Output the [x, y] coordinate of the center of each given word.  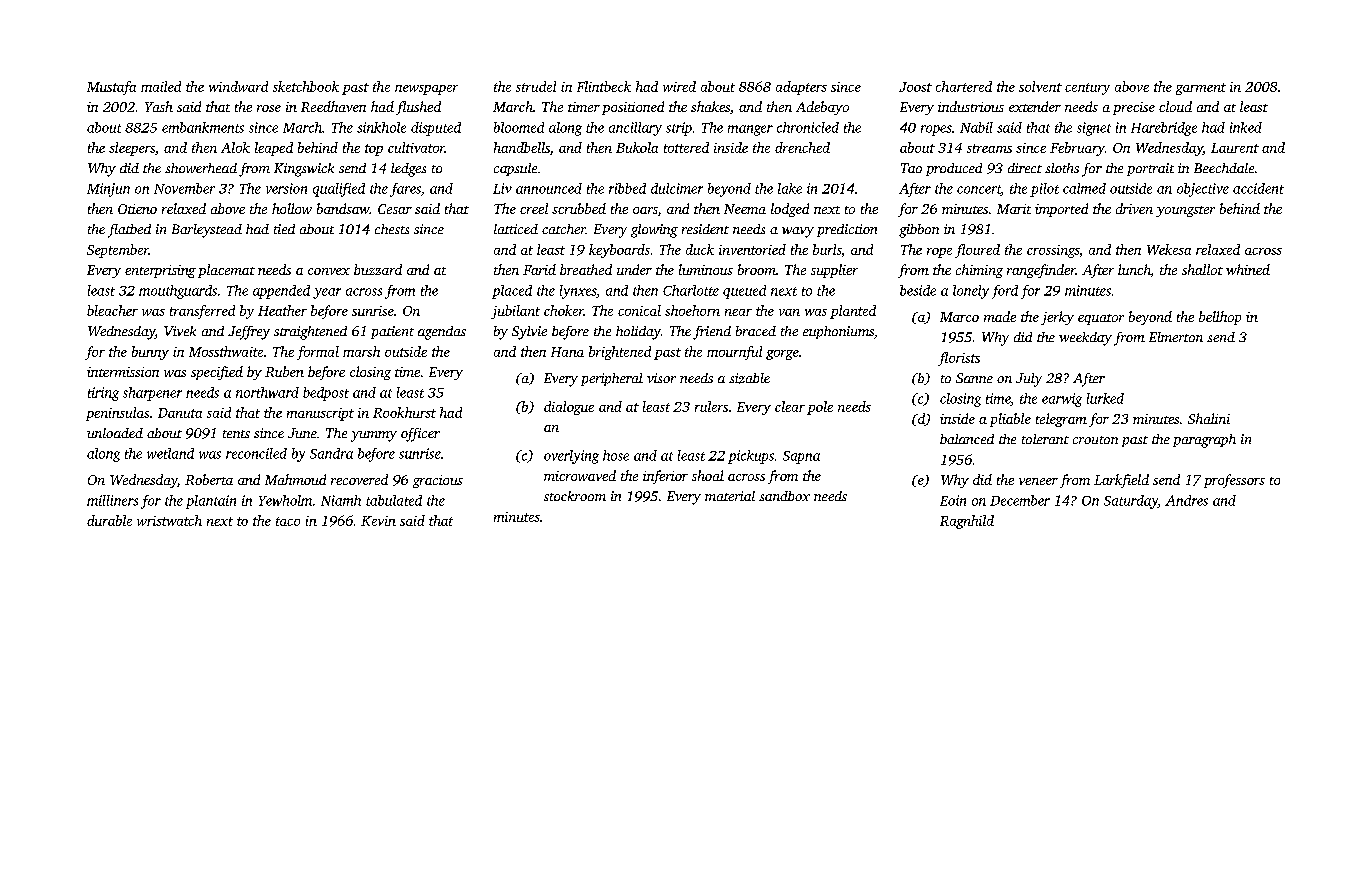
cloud [1175, 106]
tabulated [394, 500]
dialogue [569, 408]
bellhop [1220, 318]
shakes [710, 106]
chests [392, 229]
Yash [159, 106]
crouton [1095, 440]
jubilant [515, 312]
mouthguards [178, 292]
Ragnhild [967, 522]
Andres [1186, 500]
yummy [374, 436]
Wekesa [1169, 249]
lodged [790, 210]
